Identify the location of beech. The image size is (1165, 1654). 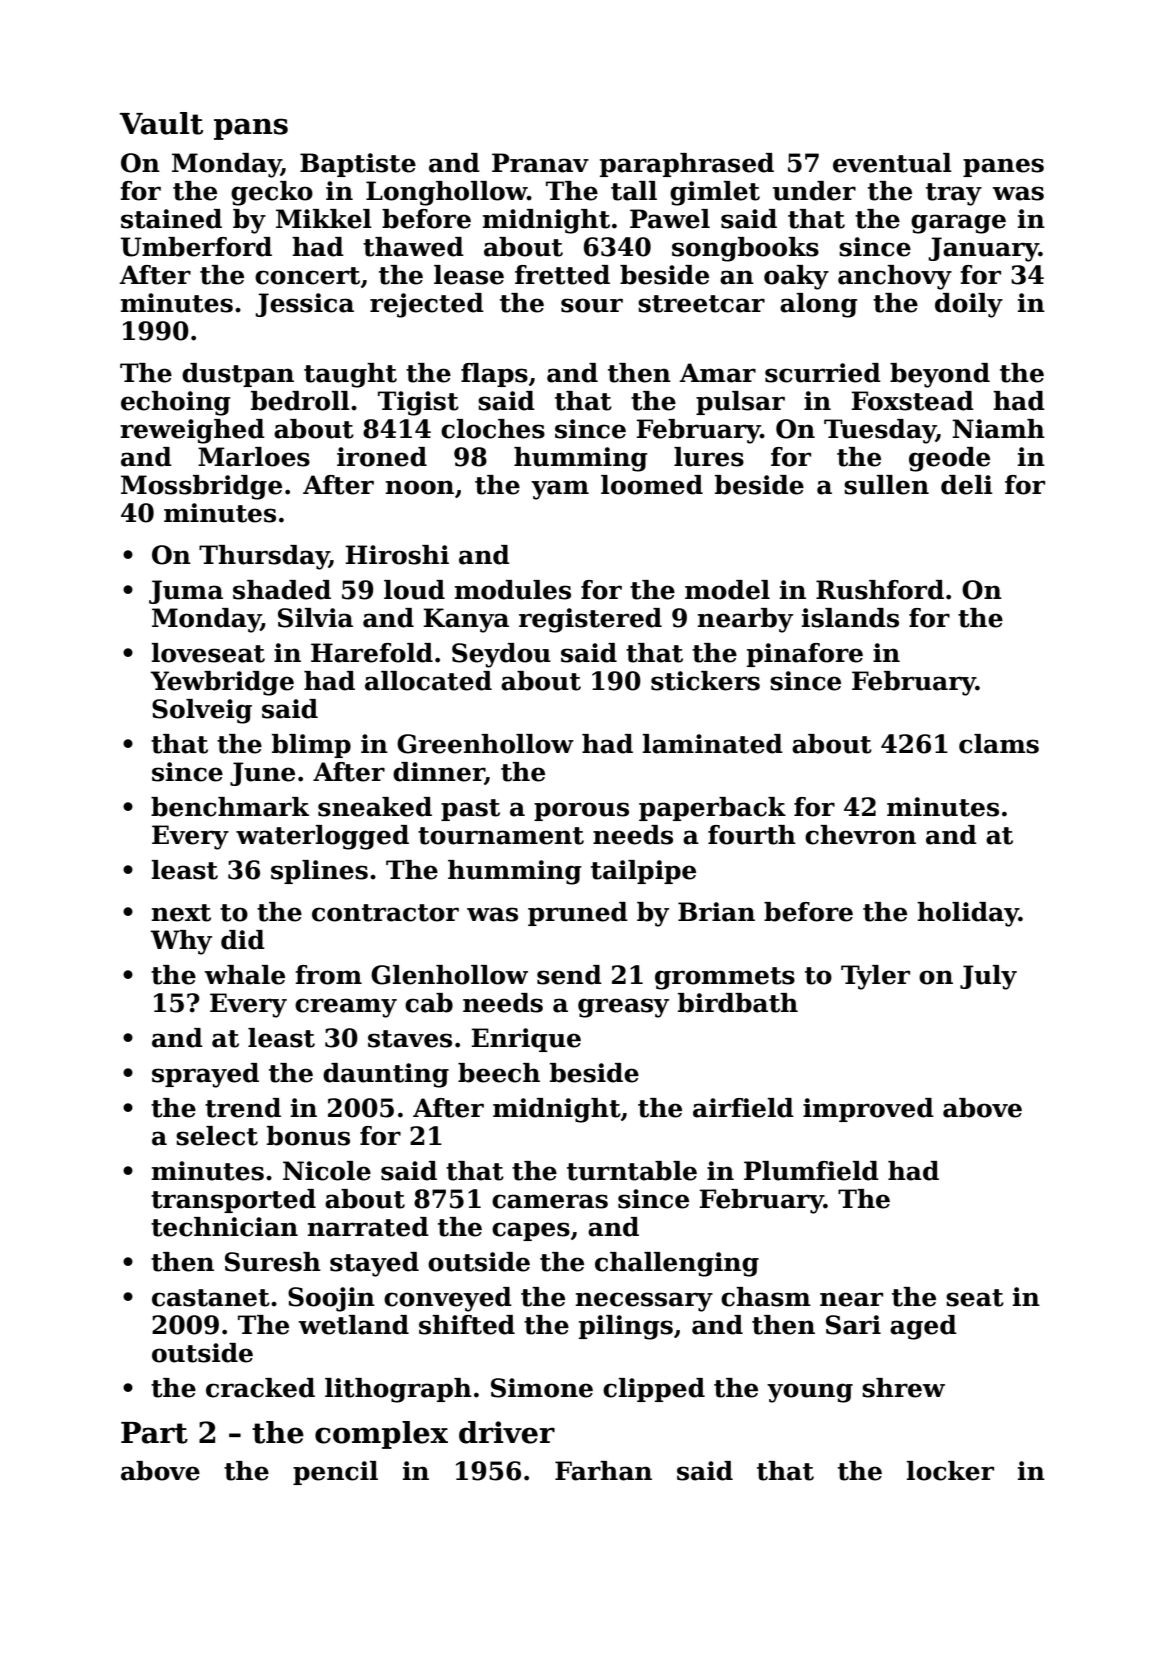
(499, 1073).
